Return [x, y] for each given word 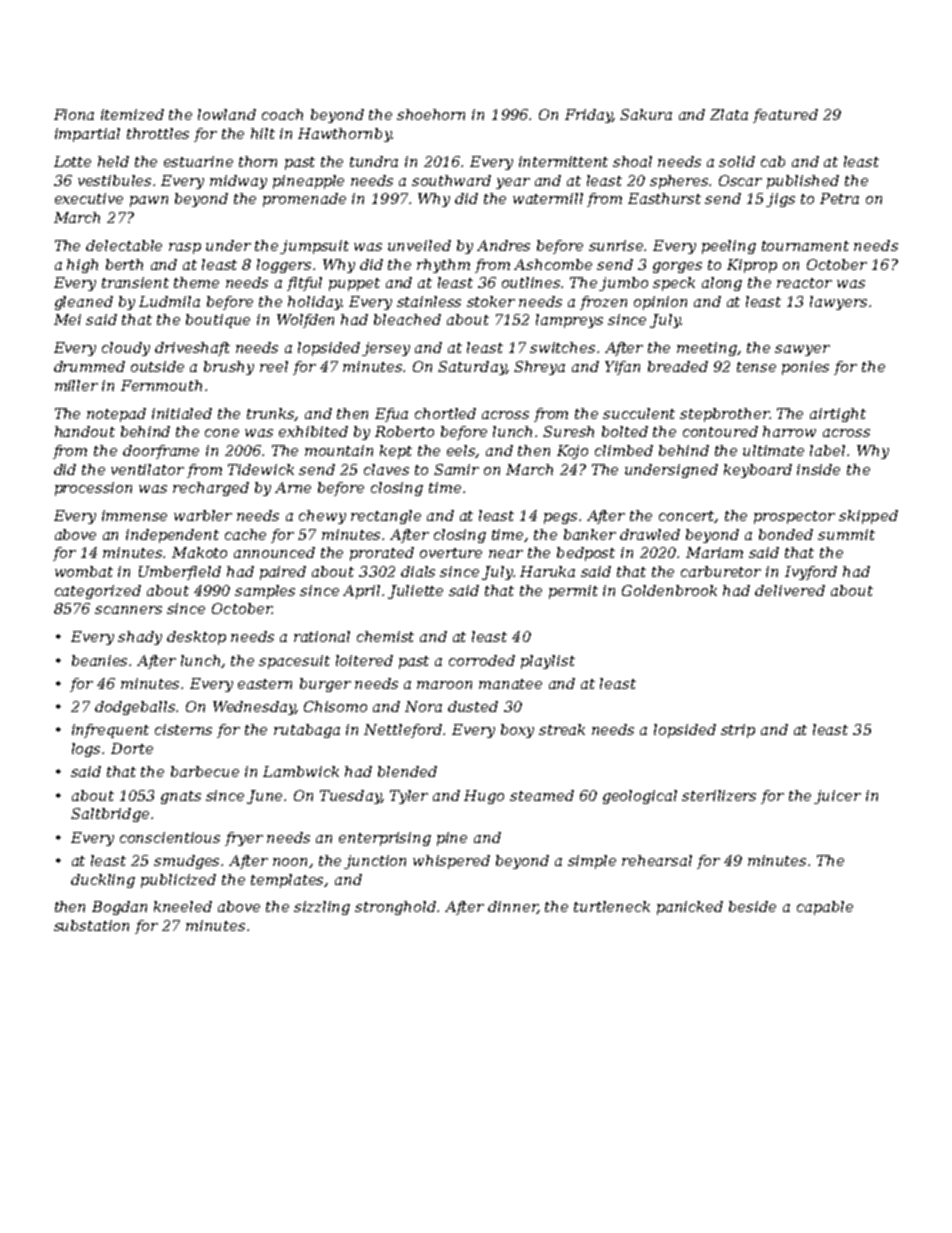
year [513, 183]
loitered [364, 660]
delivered [790, 590]
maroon [444, 685]
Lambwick [301, 771]
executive [89, 198]
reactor [804, 283]
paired [283, 573]
